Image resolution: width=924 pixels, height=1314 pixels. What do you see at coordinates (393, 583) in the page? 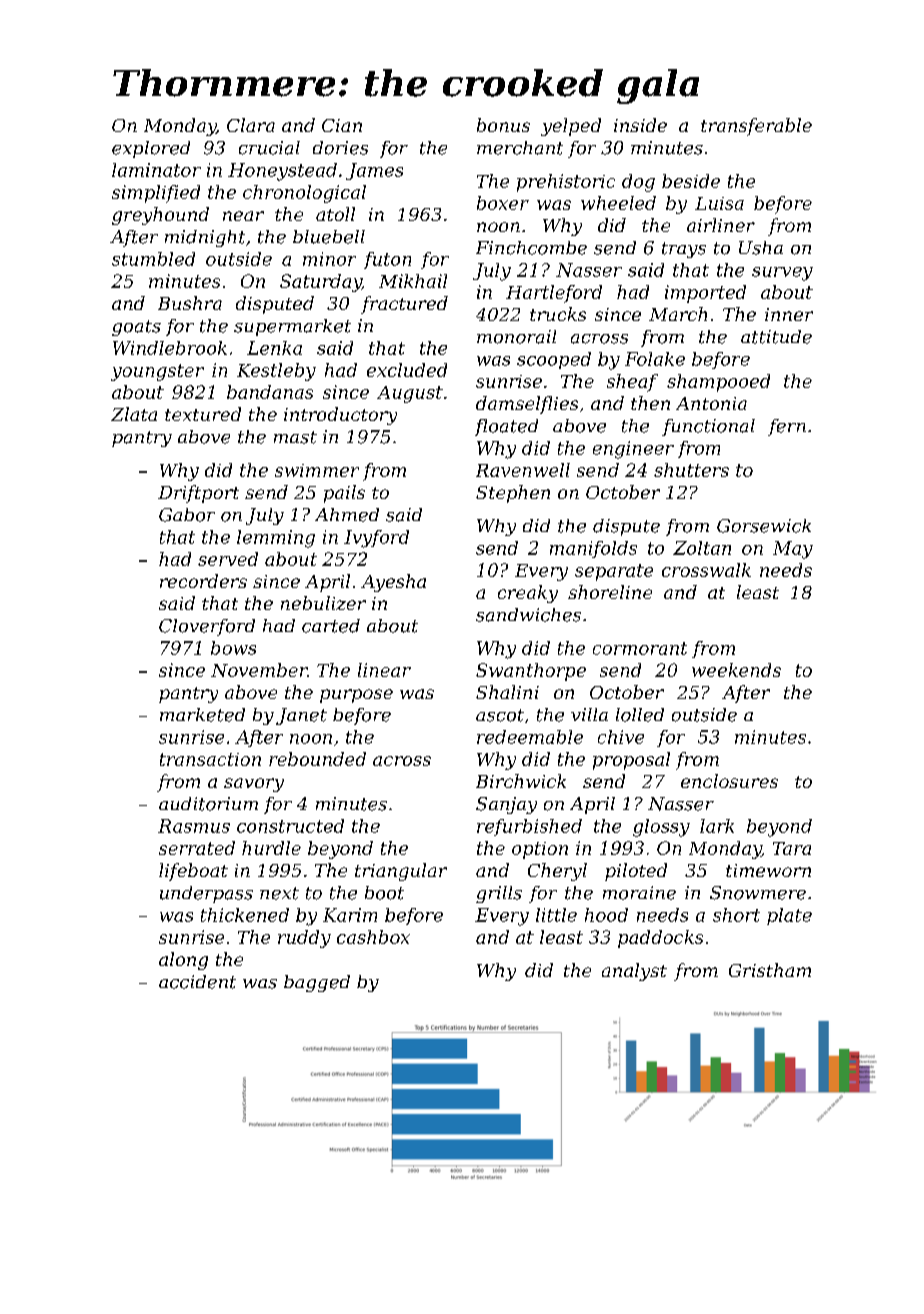
I see `Ayesha` at bounding box center [393, 583].
